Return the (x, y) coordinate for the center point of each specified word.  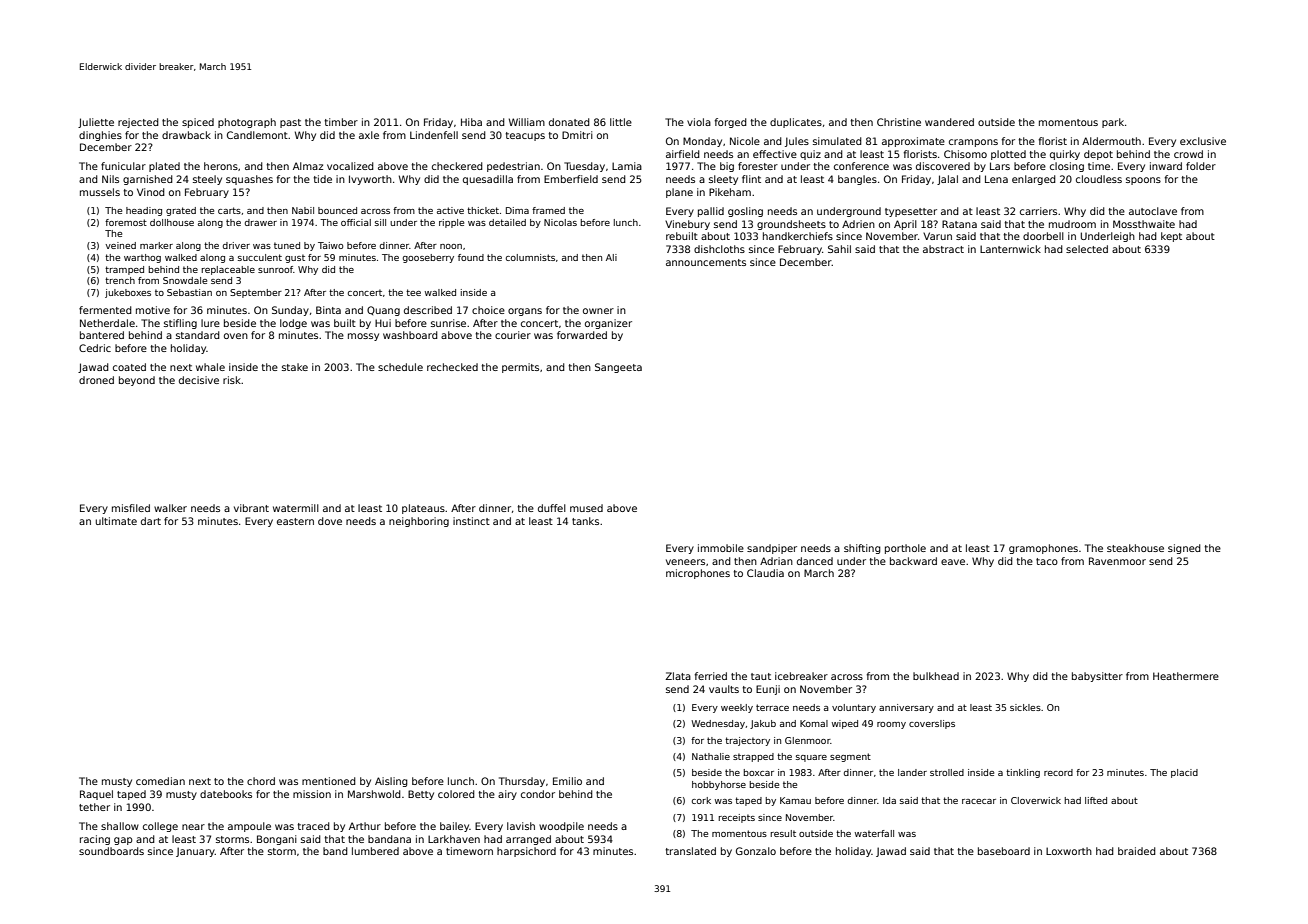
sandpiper (772, 549)
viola (699, 122)
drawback (186, 135)
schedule (400, 367)
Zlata (678, 676)
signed (1184, 549)
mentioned (329, 781)
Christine (899, 122)
